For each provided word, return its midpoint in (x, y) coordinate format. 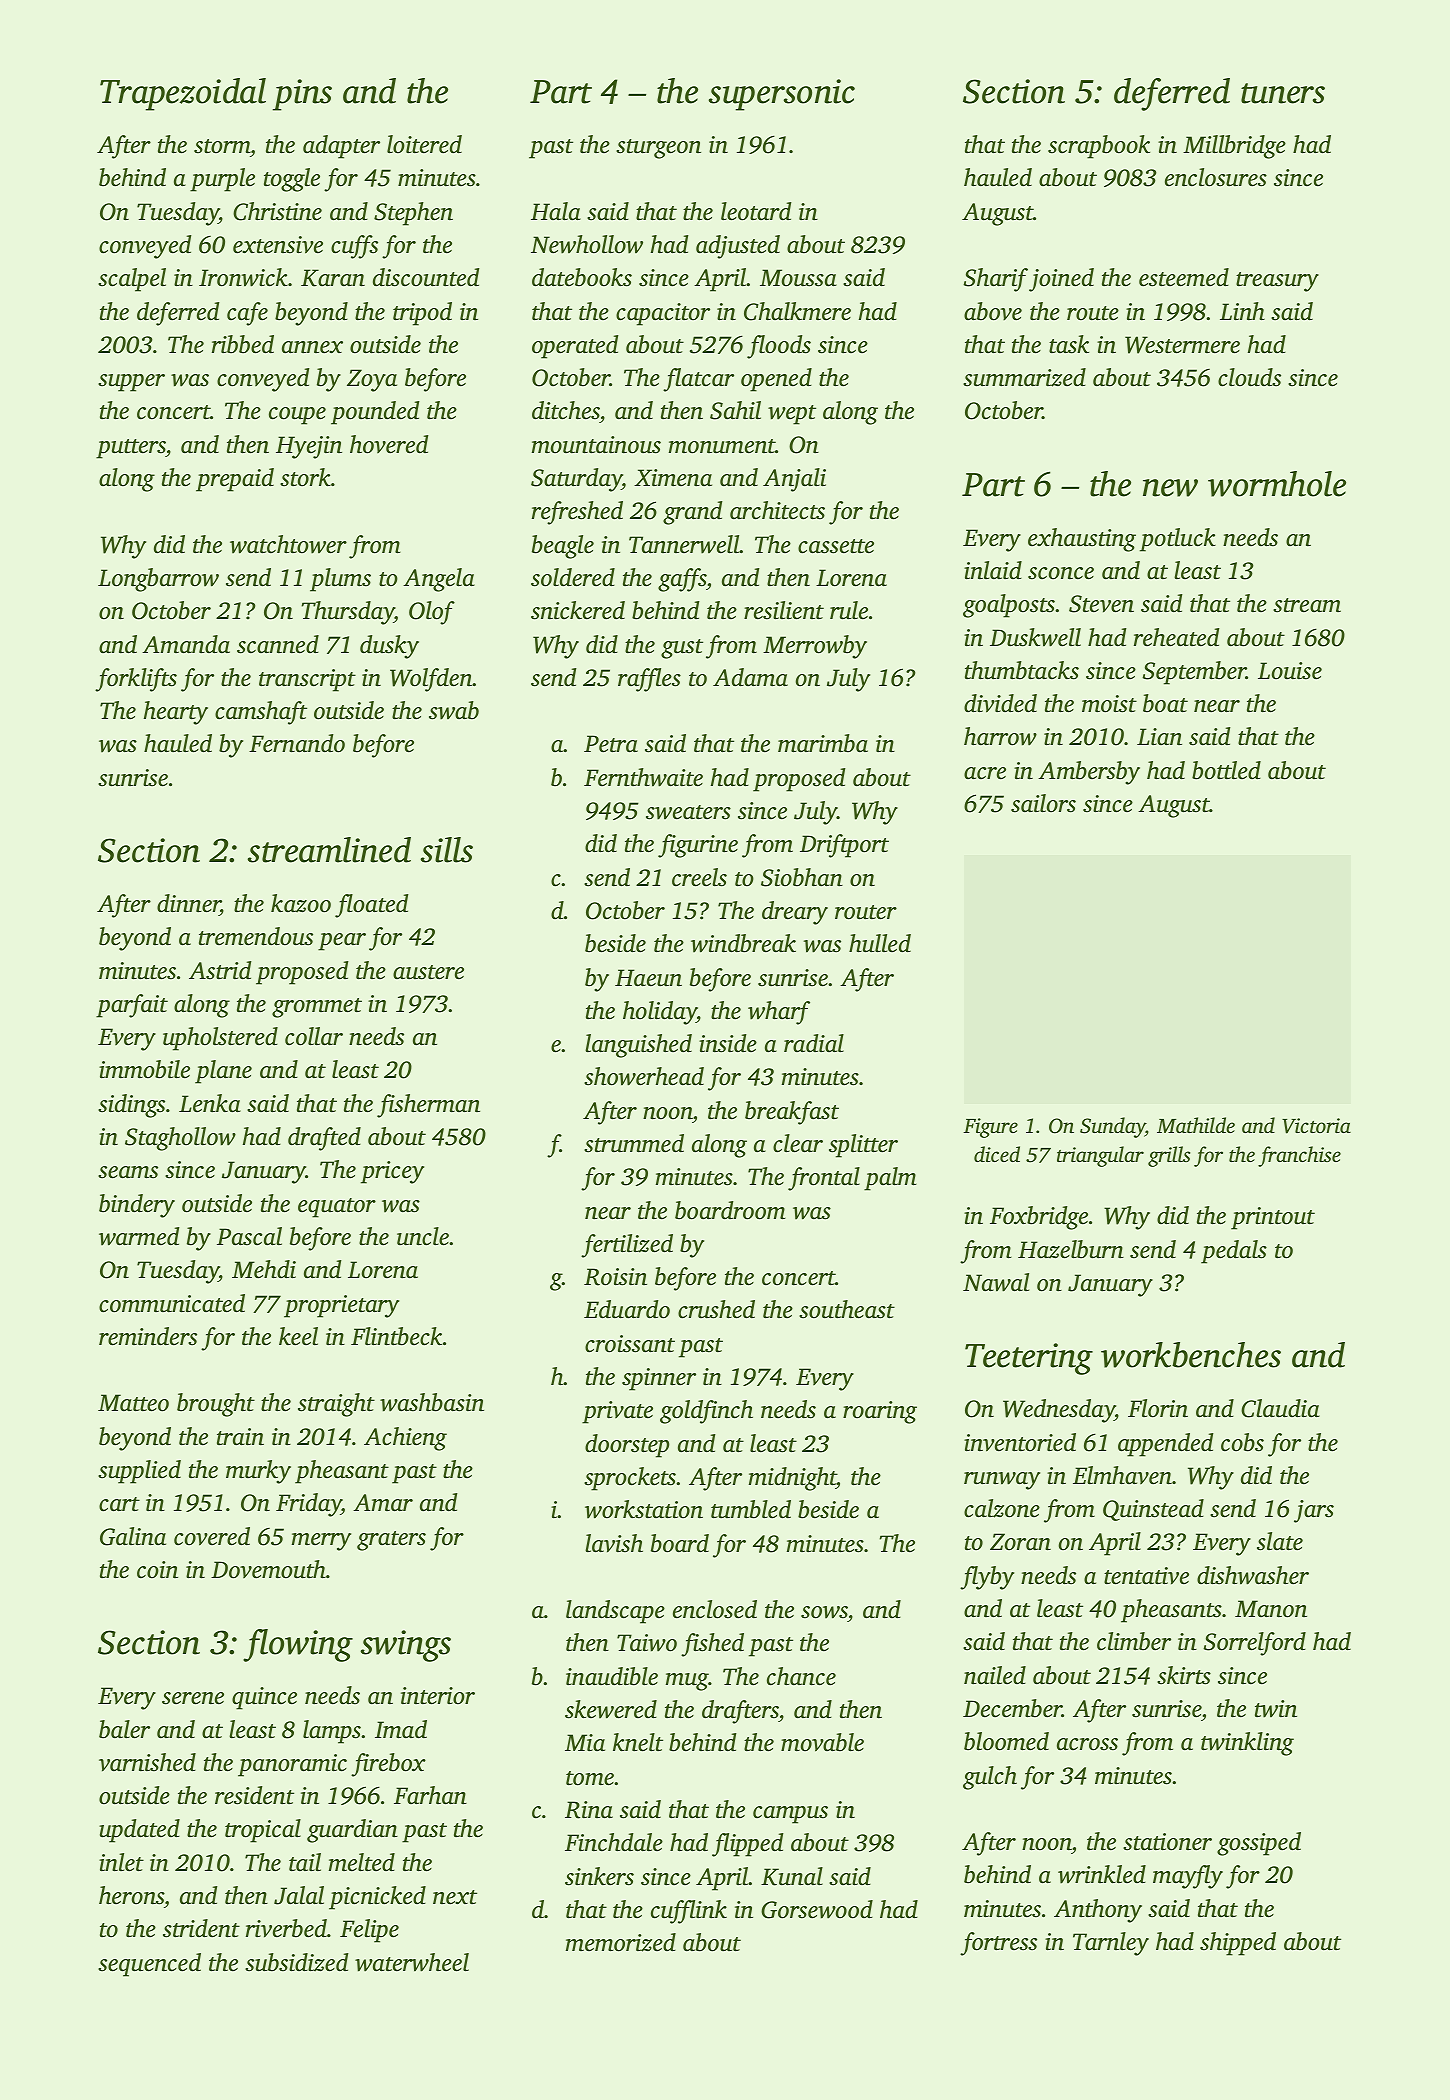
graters (391, 1541)
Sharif (995, 280)
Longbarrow (158, 580)
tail (305, 1862)
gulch (990, 1778)
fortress (998, 1944)
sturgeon (658, 149)
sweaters (688, 812)
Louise (1290, 671)
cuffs (354, 247)
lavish (614, 1543)
